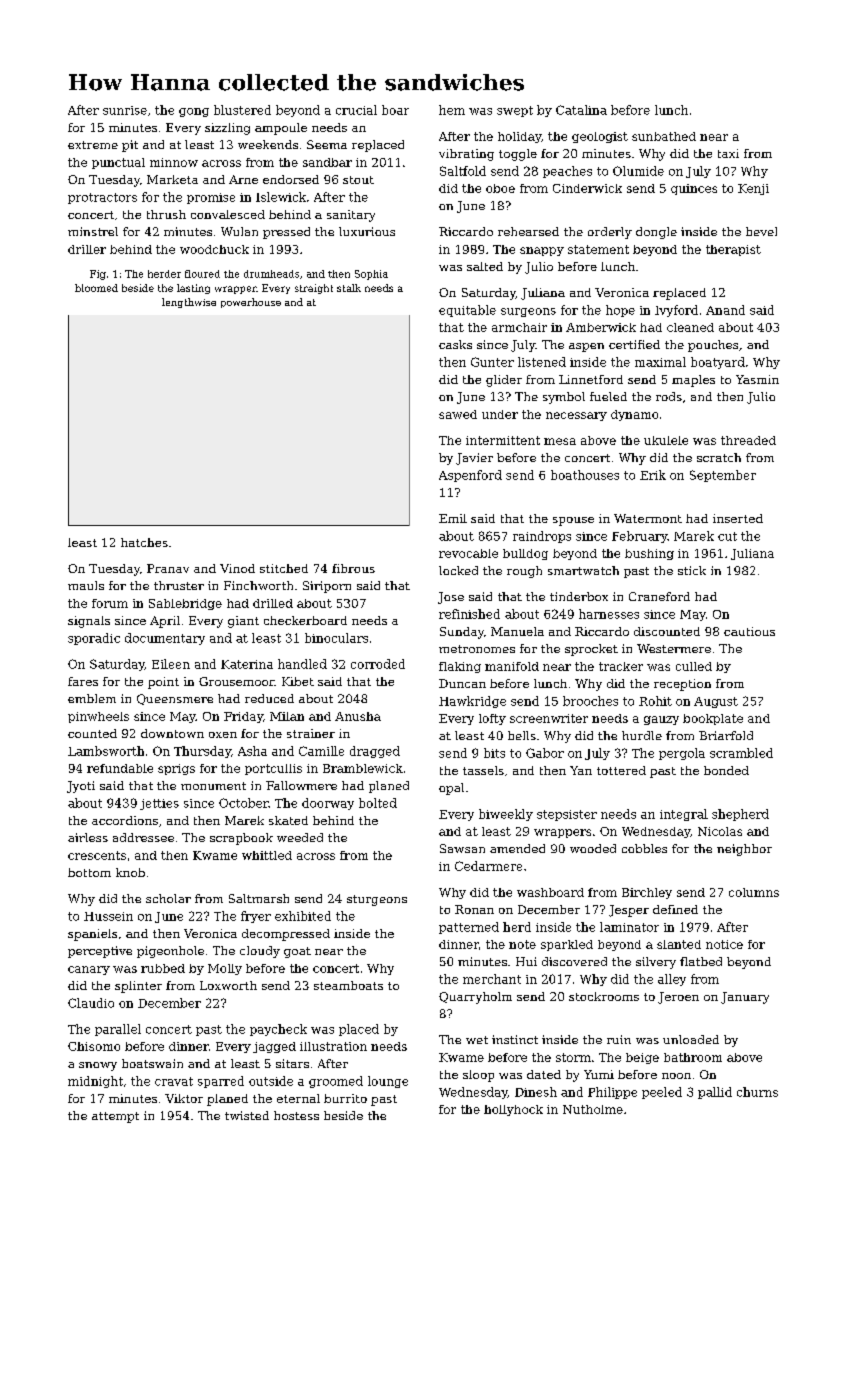 The width and height of the screenshot is (849, 1400). What do you see at coordinates (691, 1039) in the screenshot?
I see `unloaded` at bounding box center [691, 1039].
